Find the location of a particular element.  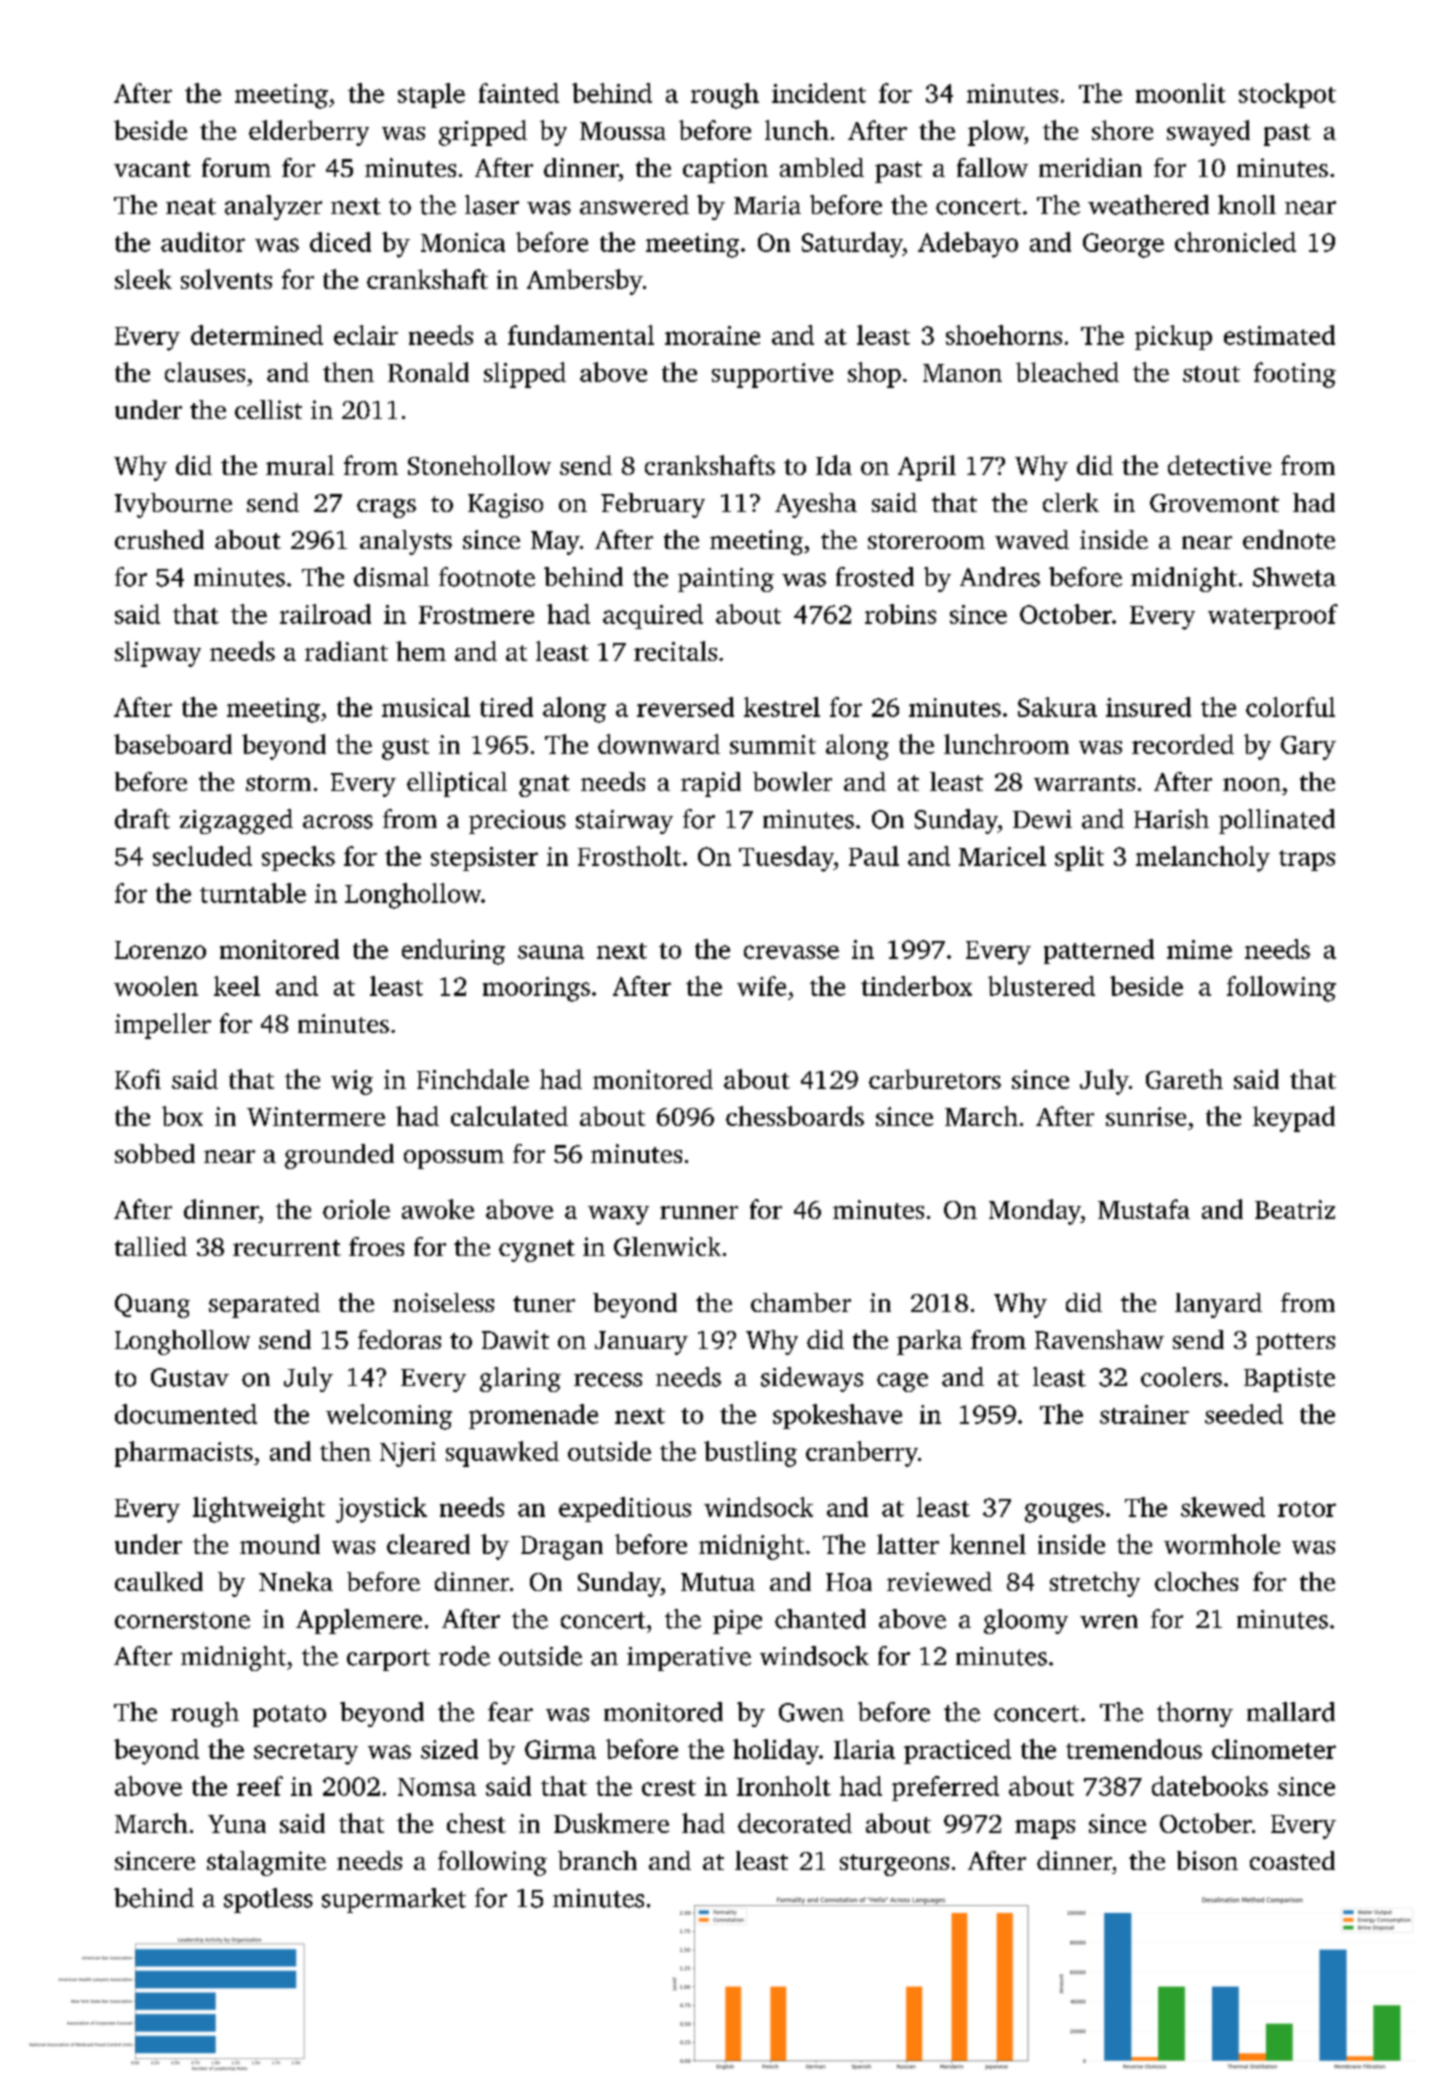

kestrel is located at coordinates (782, 707).
